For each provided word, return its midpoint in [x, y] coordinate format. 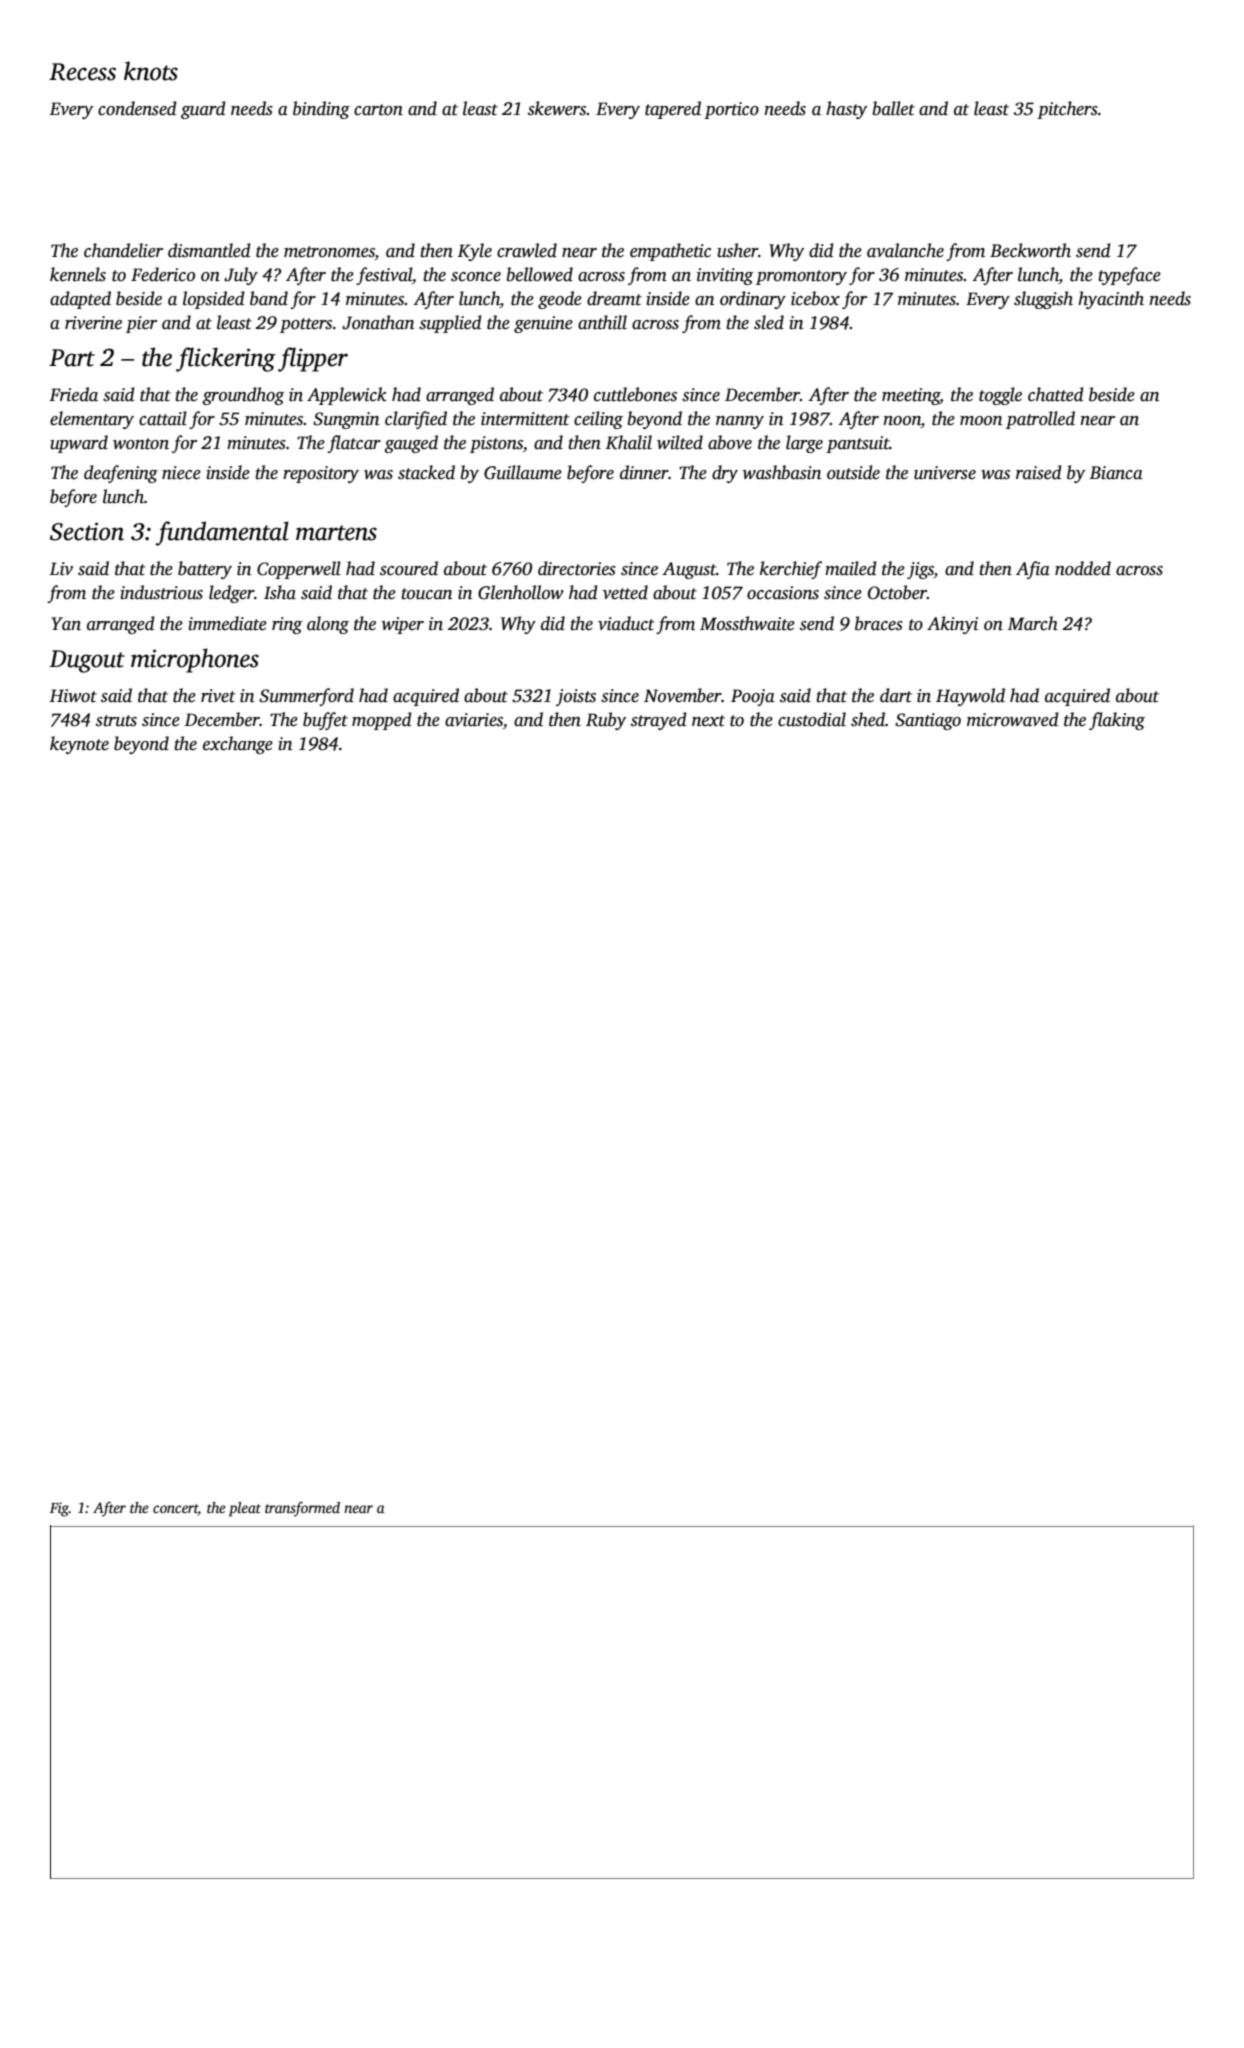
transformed [302, 1509]
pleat [245, 1509]
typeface [1129, 276]
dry [725, 474]
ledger [231, 594]
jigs [920, 570]
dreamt [614, 298]
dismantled [209, 250]
